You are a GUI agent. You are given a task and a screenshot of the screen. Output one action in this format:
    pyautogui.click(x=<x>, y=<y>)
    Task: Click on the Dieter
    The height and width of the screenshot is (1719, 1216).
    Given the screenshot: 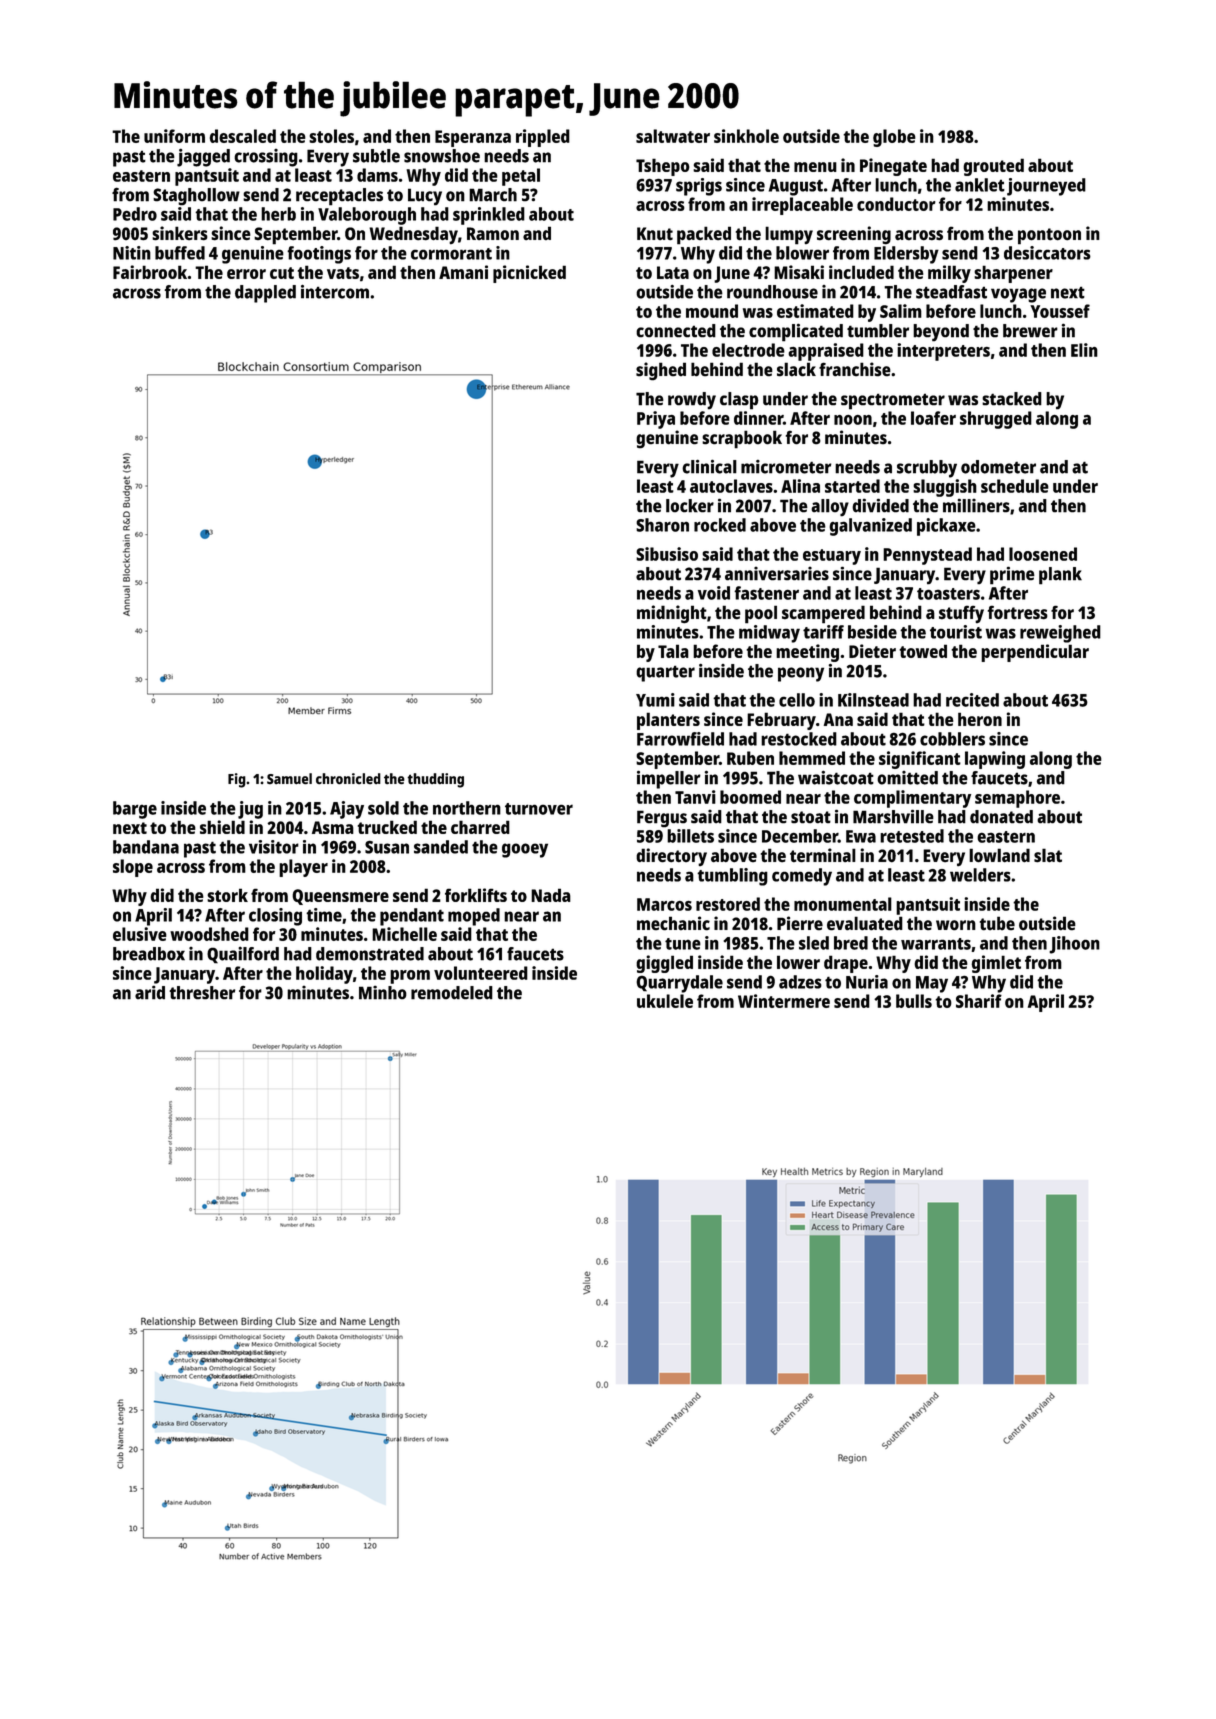 What is the action you would take?
    pyautogui.click(x=872, y=651)
